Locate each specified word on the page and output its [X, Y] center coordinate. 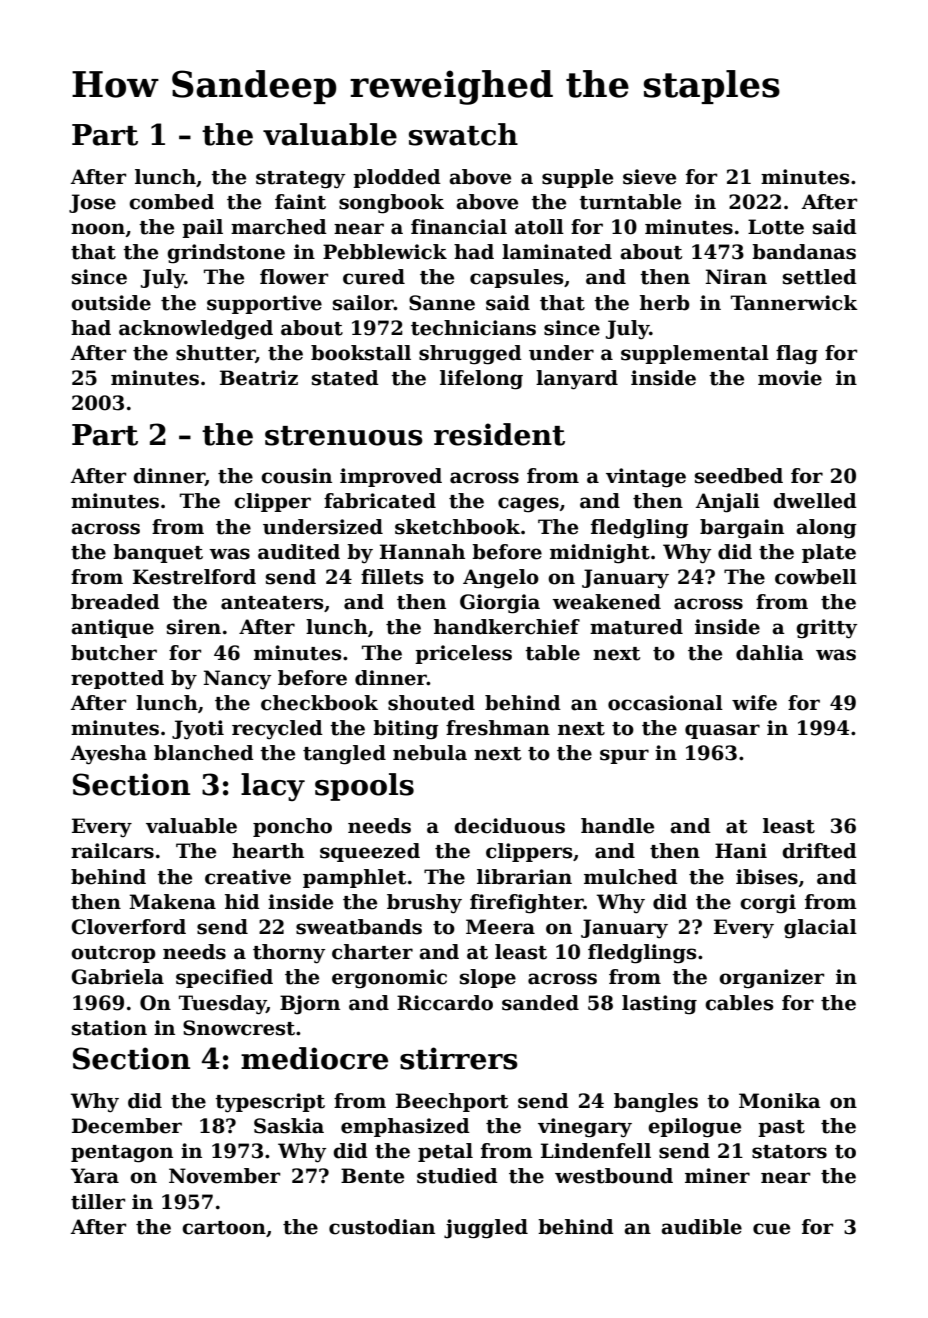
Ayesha [109, 755]
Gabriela [117, 977]
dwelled [815, 501]
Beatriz [259, 378]
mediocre [314, 1058]
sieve [649, 177]
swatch [463, 134]
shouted [431, 703]
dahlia [770, 653]
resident [499, 434]
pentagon [122, 1154]
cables [739, 1003]
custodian [382, 1227]
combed [171, 202]
